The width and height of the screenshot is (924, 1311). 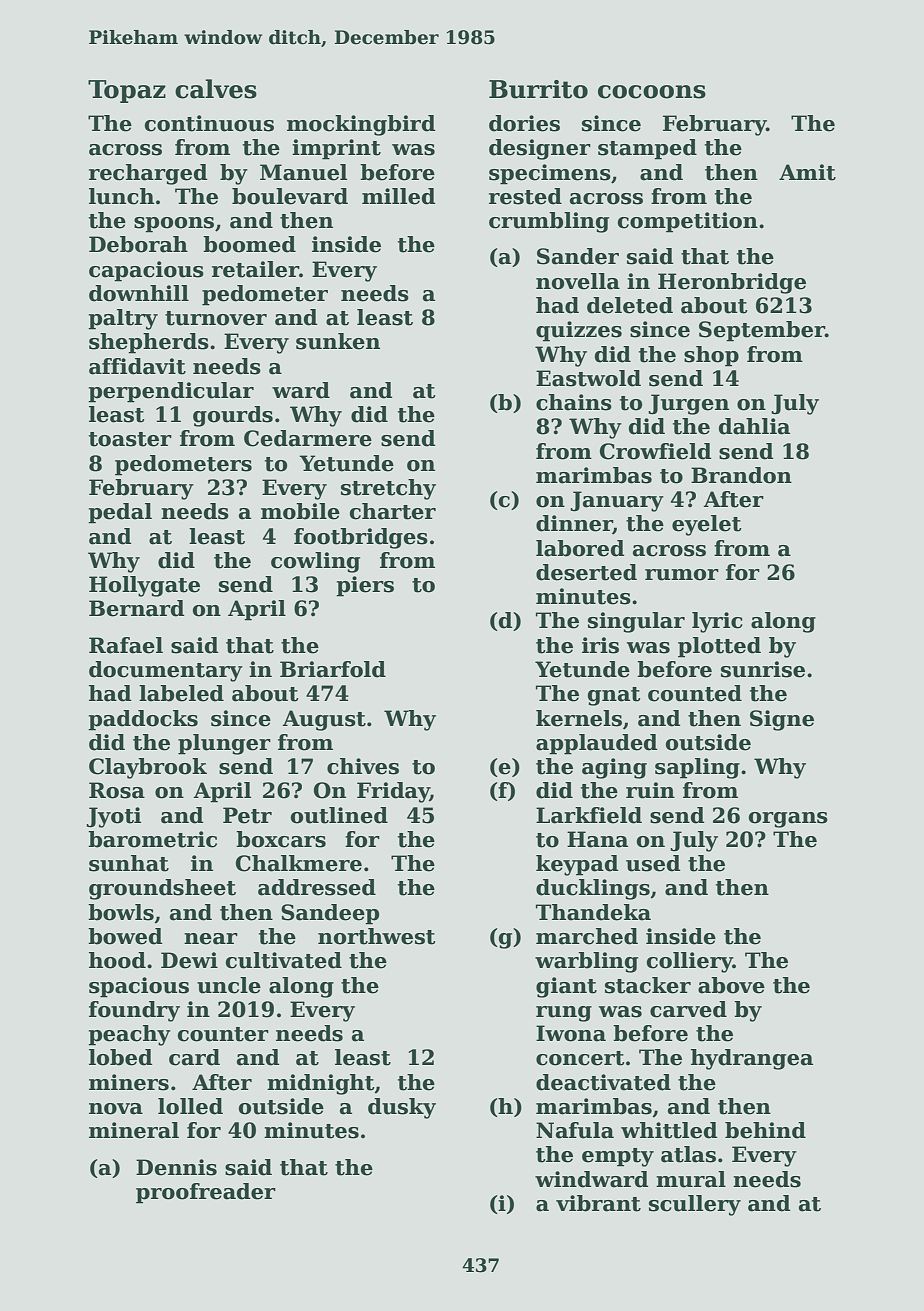 I want to click on recharged, so click(x=148, y=174).
